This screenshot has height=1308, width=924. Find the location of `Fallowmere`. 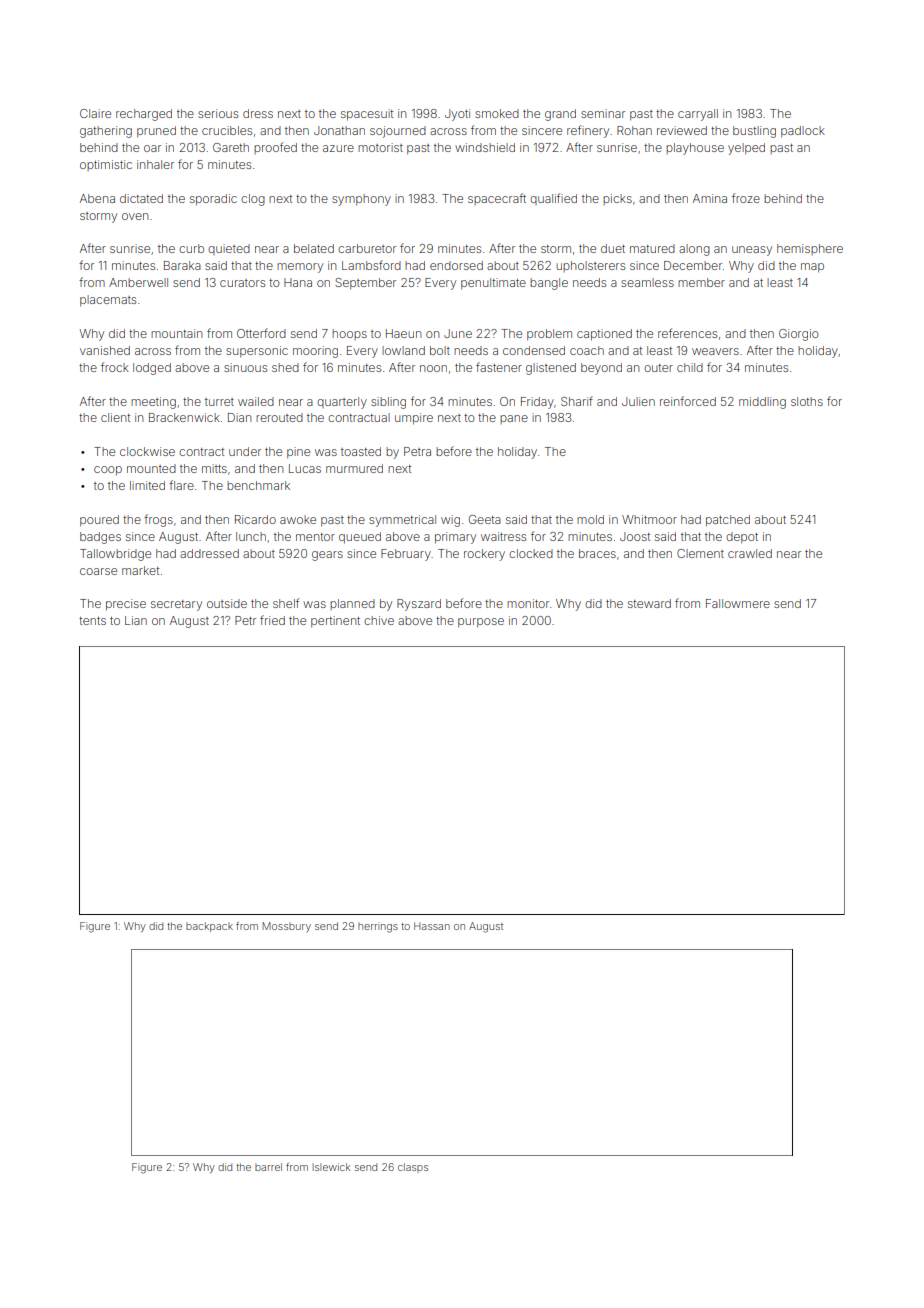

Fallowmere is located at coordinates (738, 603).
